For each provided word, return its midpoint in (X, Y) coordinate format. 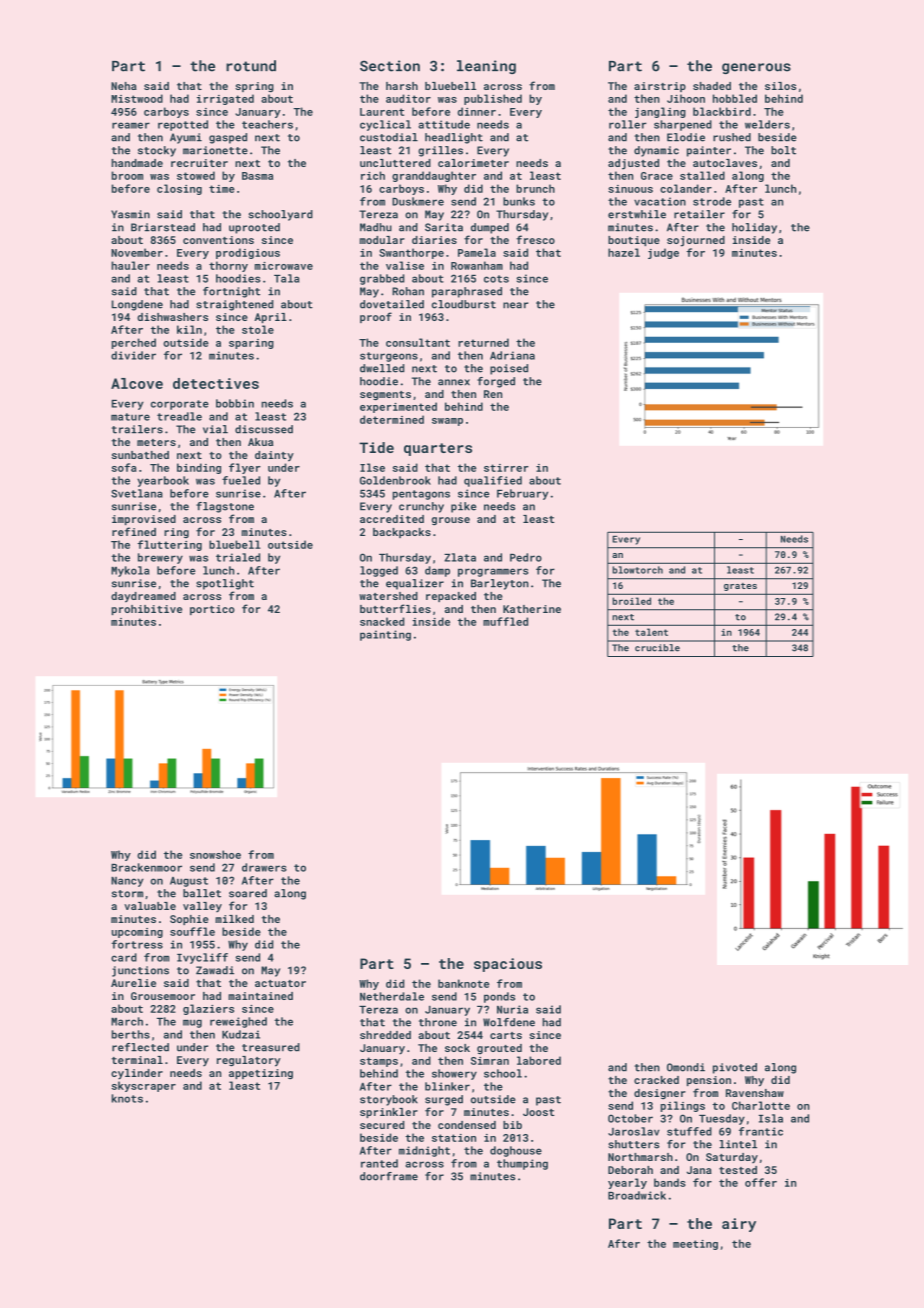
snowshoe (215, 854)
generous (756, 68)
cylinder (137, 1074)
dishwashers (172, 317)
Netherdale (392, 996)
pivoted (735, 1068)
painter (709, 151)
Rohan (408, 291)
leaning (486, 67)
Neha (124, 86)
